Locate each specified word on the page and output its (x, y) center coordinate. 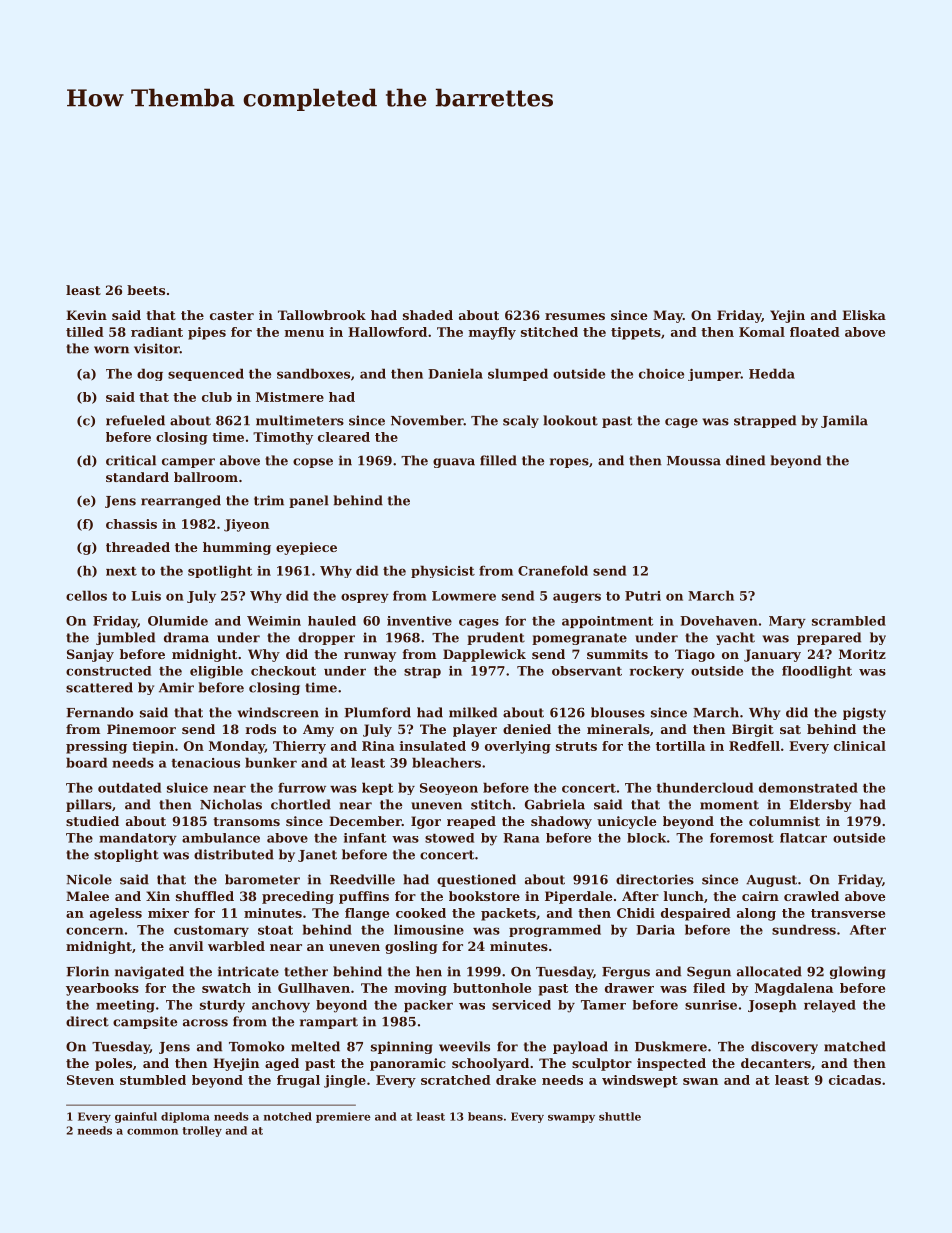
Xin (158, 896)
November (427, 420)
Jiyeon (246, 525)
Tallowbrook (322, 315)
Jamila (844, 421)
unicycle (626, 822)
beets (146, 290)
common (152, 1132)
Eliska (864, 315)
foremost (742, 838)
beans (485, 1116)
